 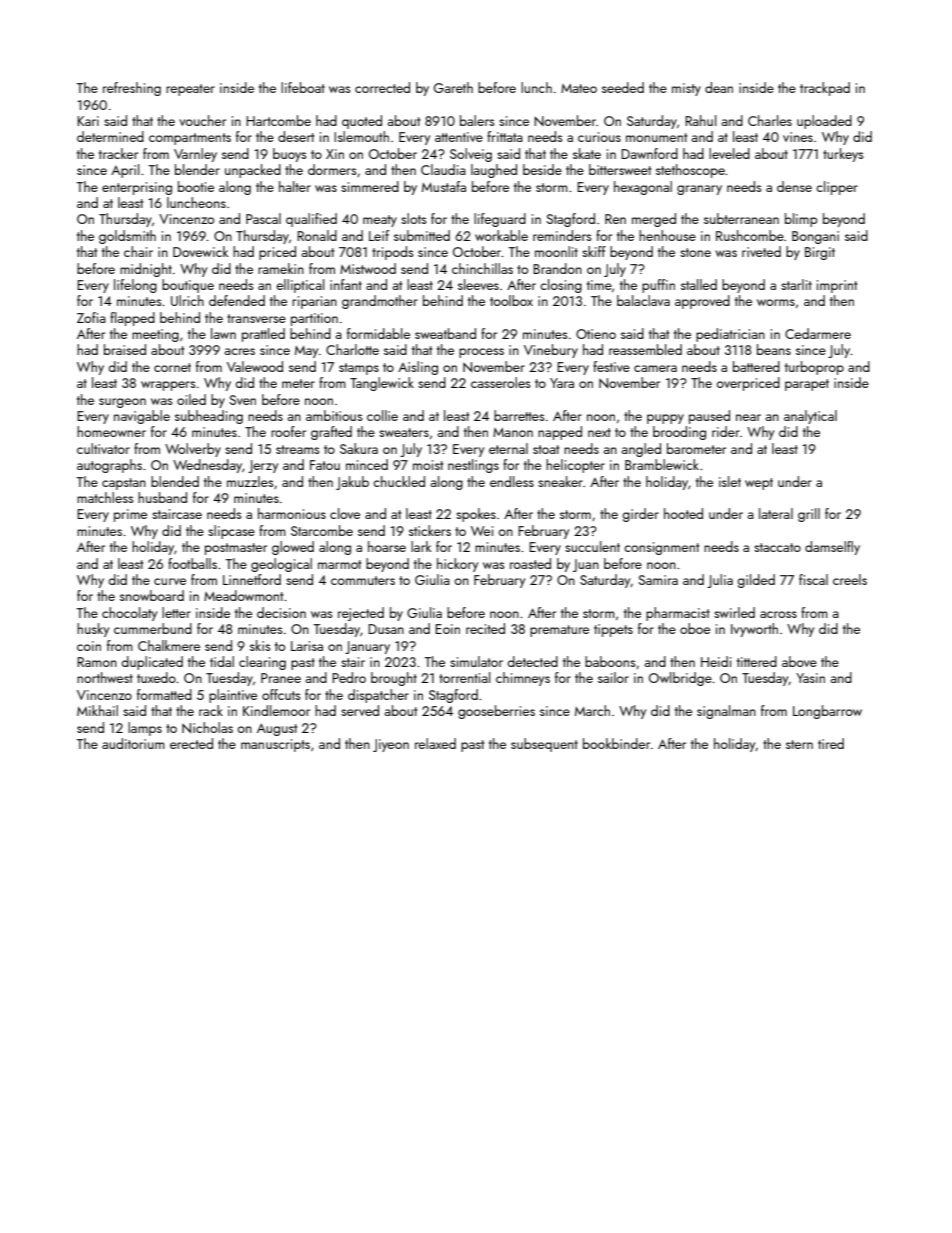 I want to click on lifeboat, so click(x=303, y=87).
